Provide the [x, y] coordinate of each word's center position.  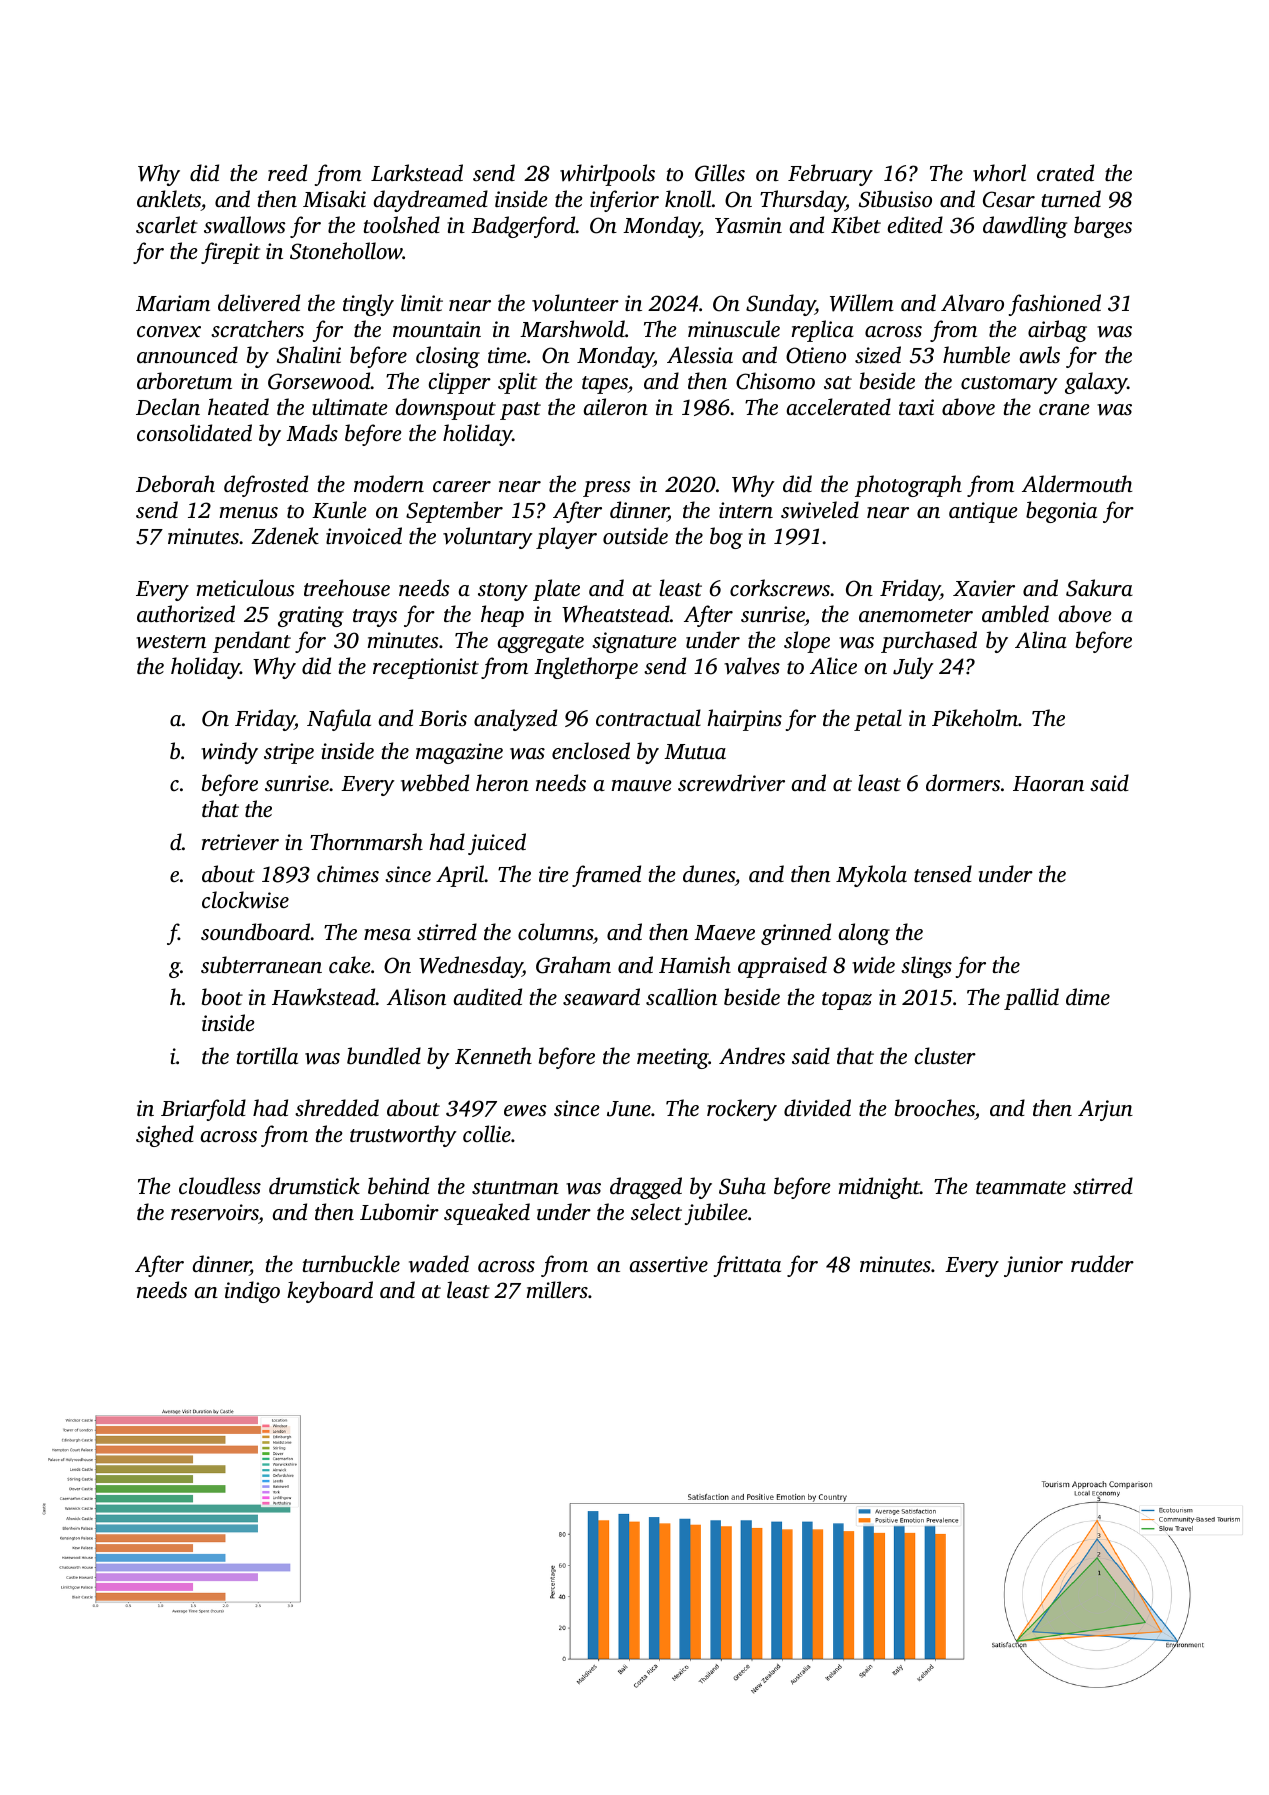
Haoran [1048, 783]
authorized [186, 614]
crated [1065, 172]
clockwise [245, 900]
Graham [573, 965]
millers [557, 1289]
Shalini [309, 355]
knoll [688, 198]
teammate [1021, 1187]
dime [1088, 996]
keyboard [330, 1292]
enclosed [591, 750]
